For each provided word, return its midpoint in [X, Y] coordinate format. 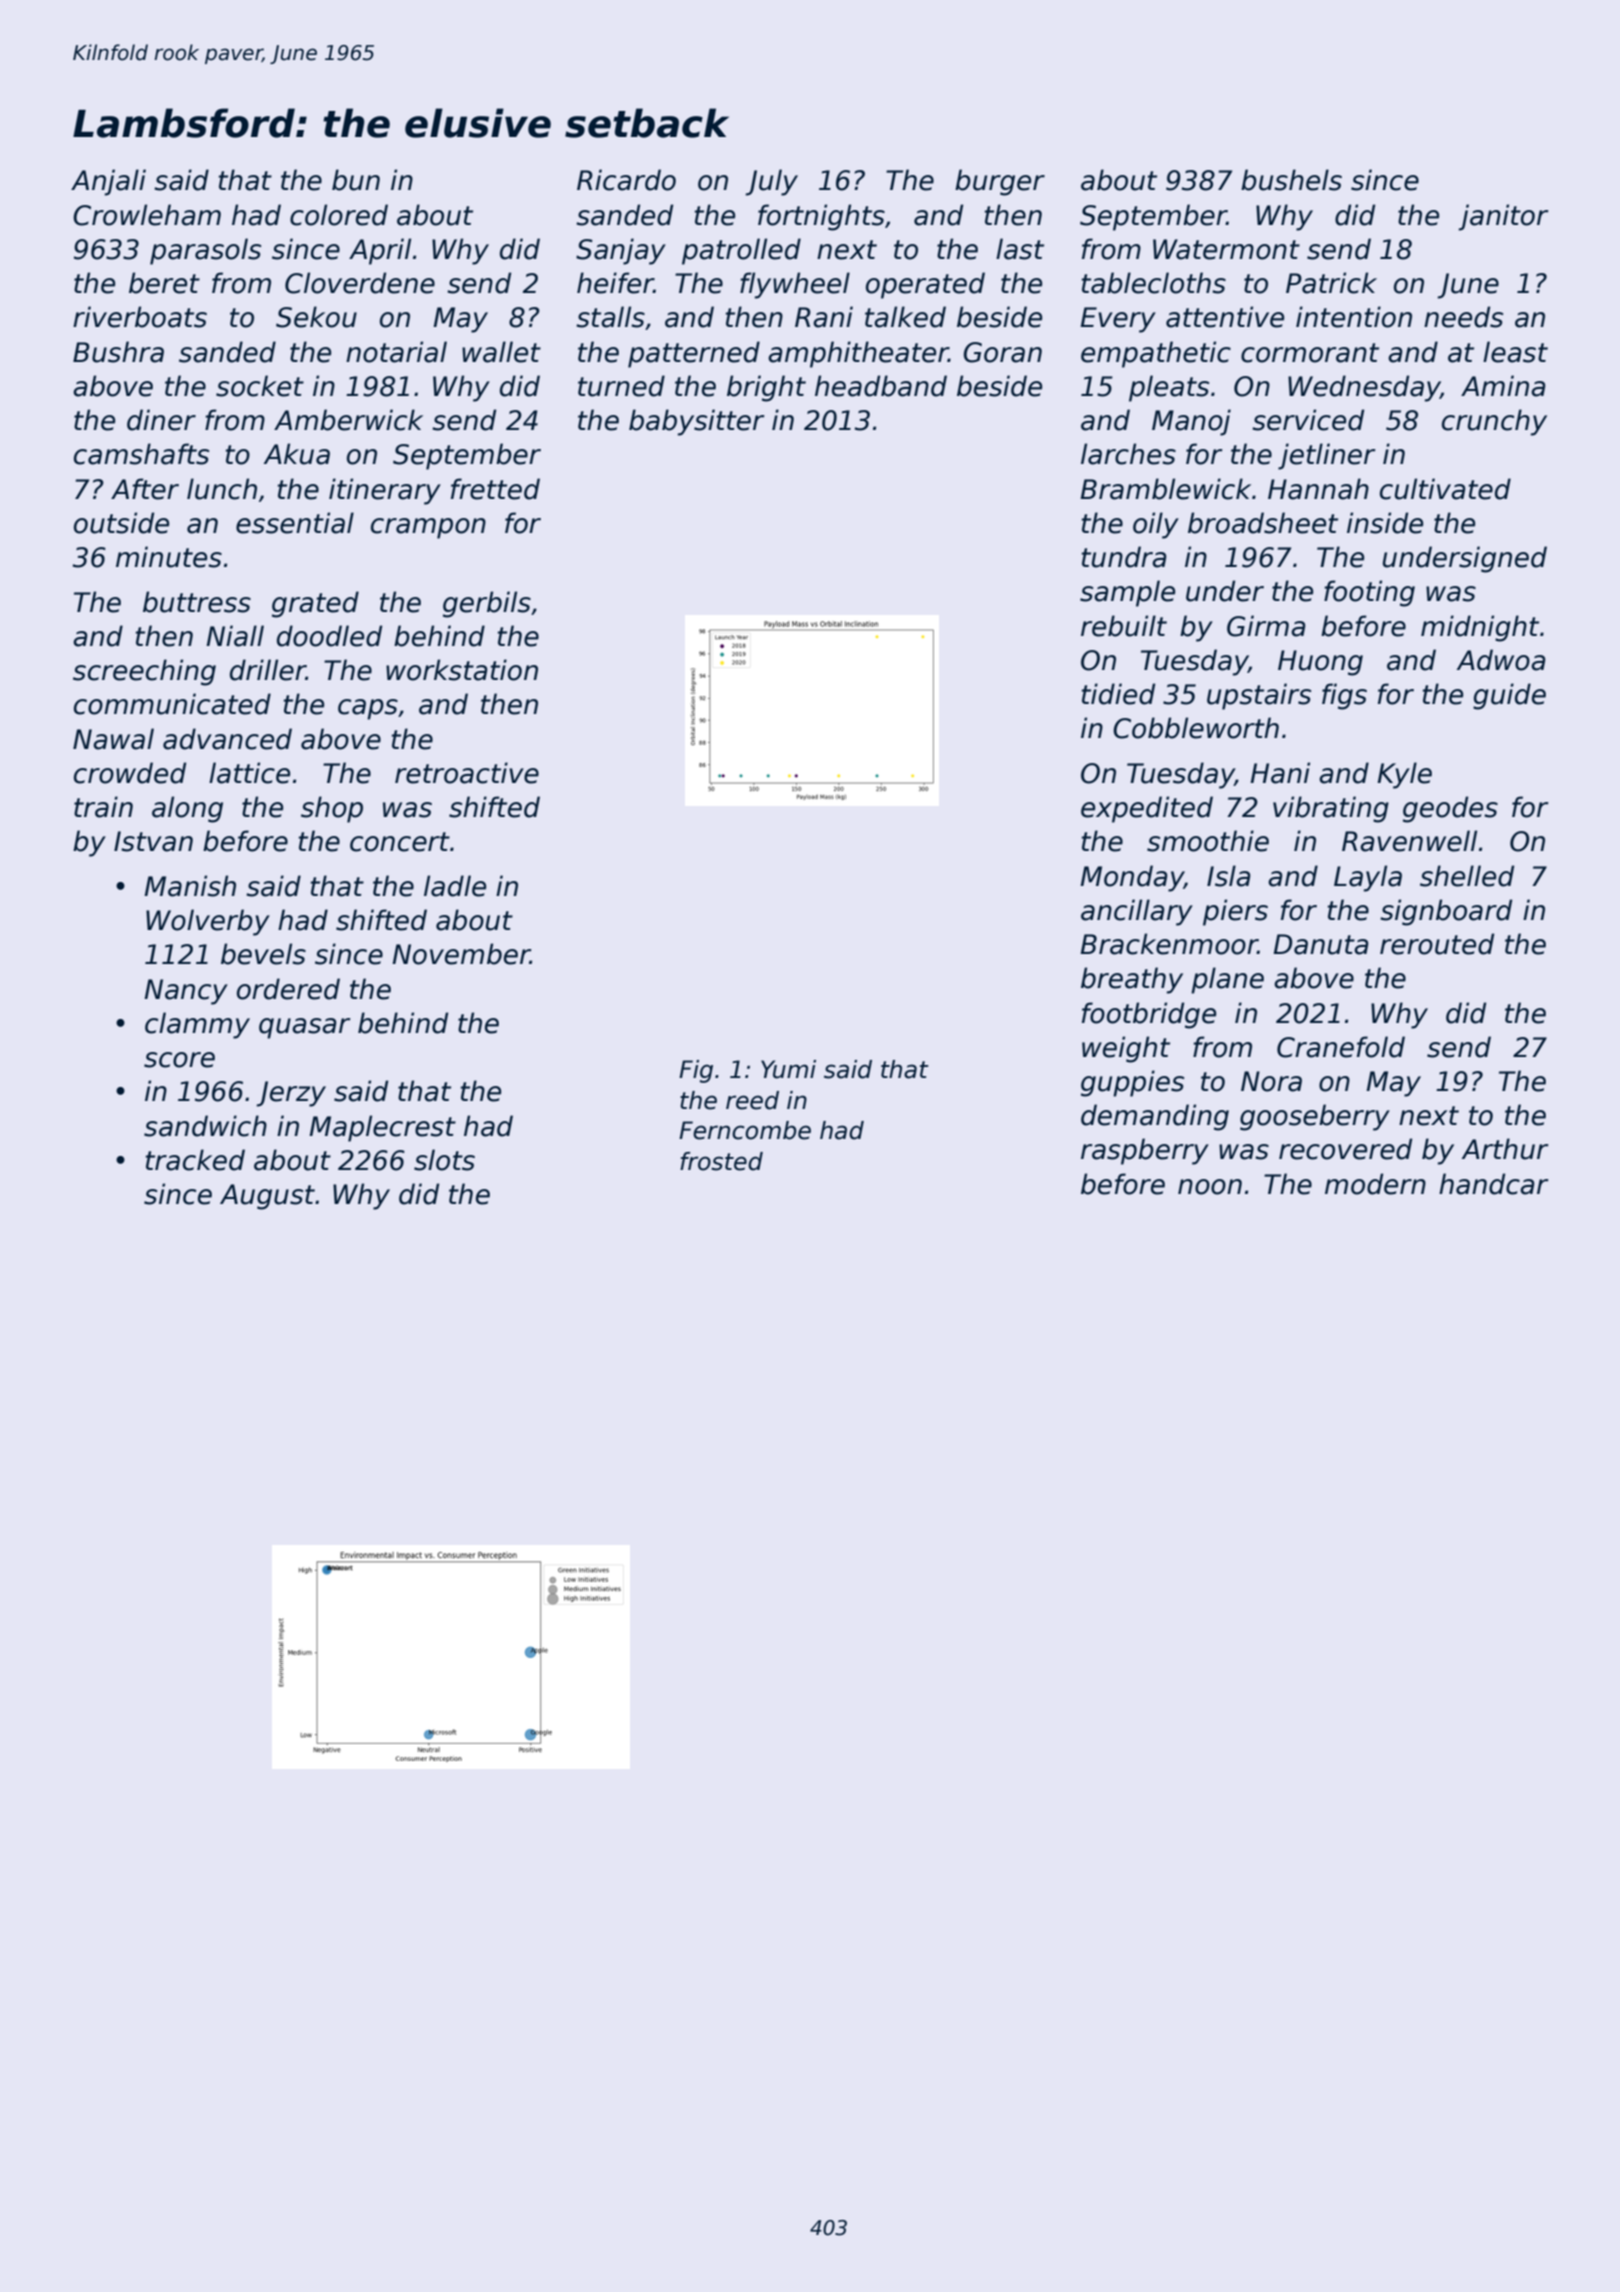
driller [268, 670]
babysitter [697, 422]
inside [1385, 523]
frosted [721, 1161]
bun [356, 180]
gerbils [487, 604]
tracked [195, 1160]
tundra [1124, 557]
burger [1000, 182]
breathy [1132, 980]
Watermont [1226, 249]
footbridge [1149, 1015]
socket [260, 386]
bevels [263, 954]
